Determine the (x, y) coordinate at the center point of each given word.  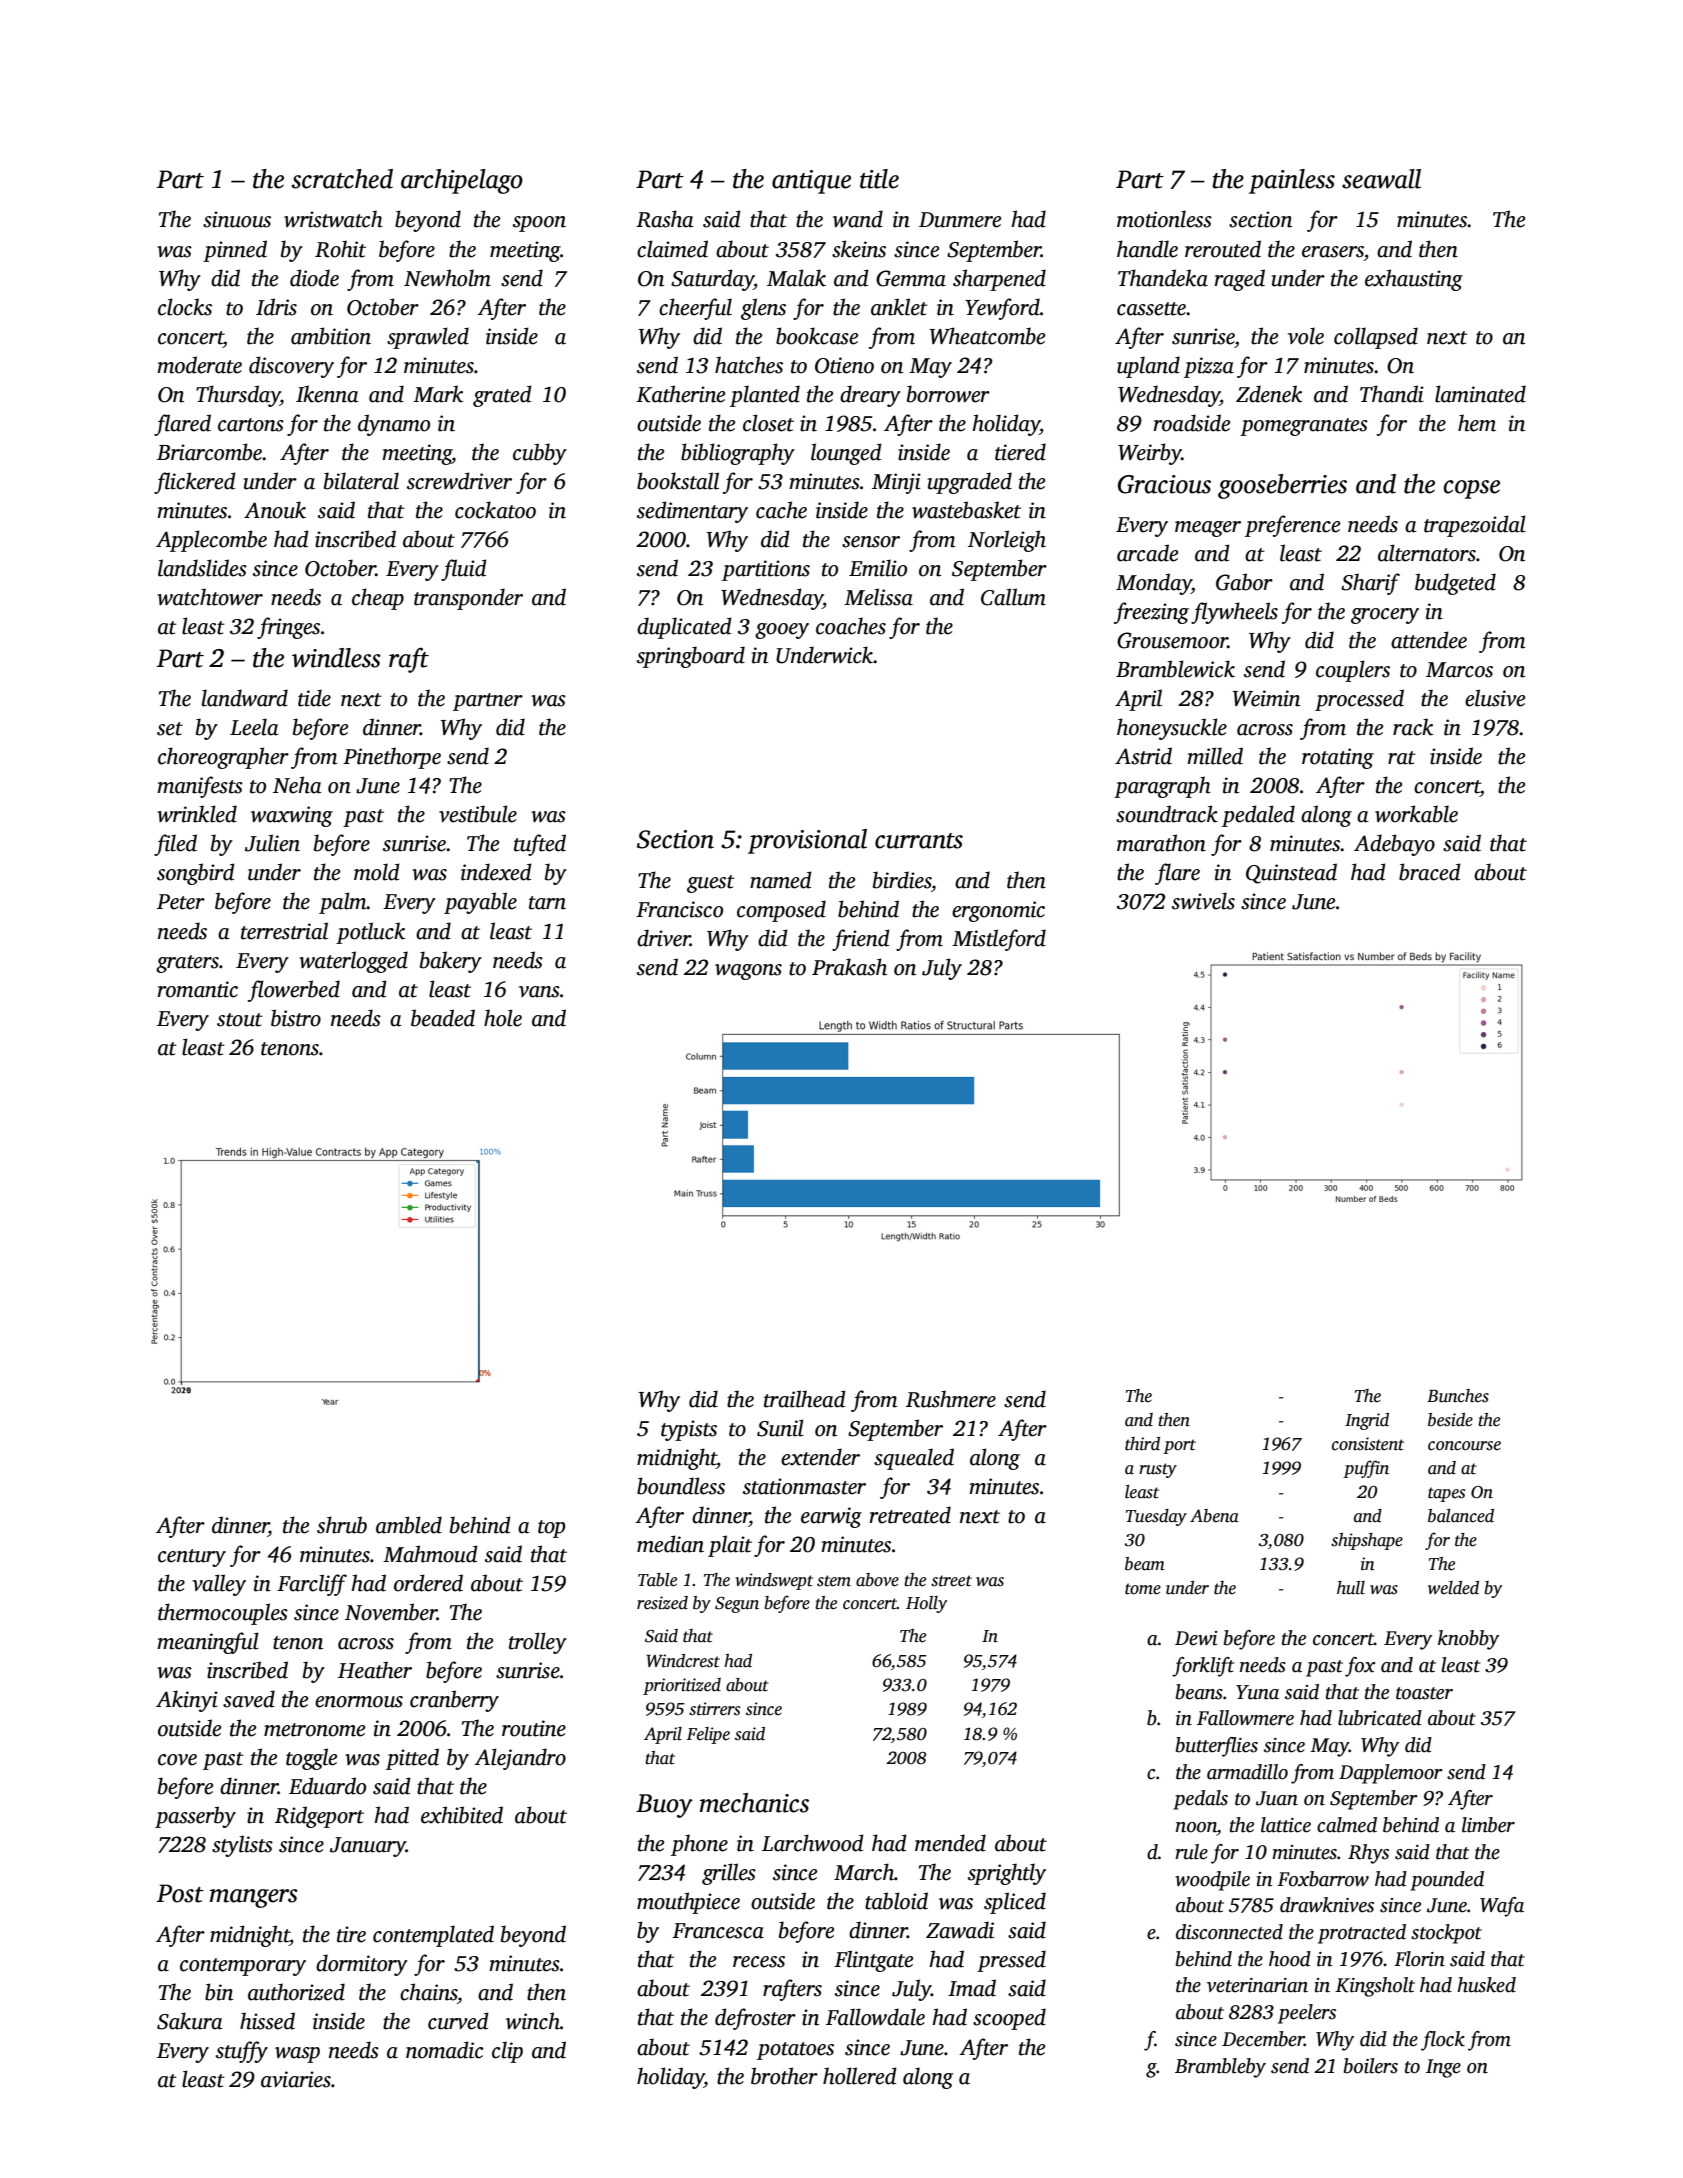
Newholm (447, 278)
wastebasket (966, 510)
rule (1191, 1852)
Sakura (190, 2021)
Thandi (1392, 394)
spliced (1015, 1903)
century (192, 1558)
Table (657, 1580)
